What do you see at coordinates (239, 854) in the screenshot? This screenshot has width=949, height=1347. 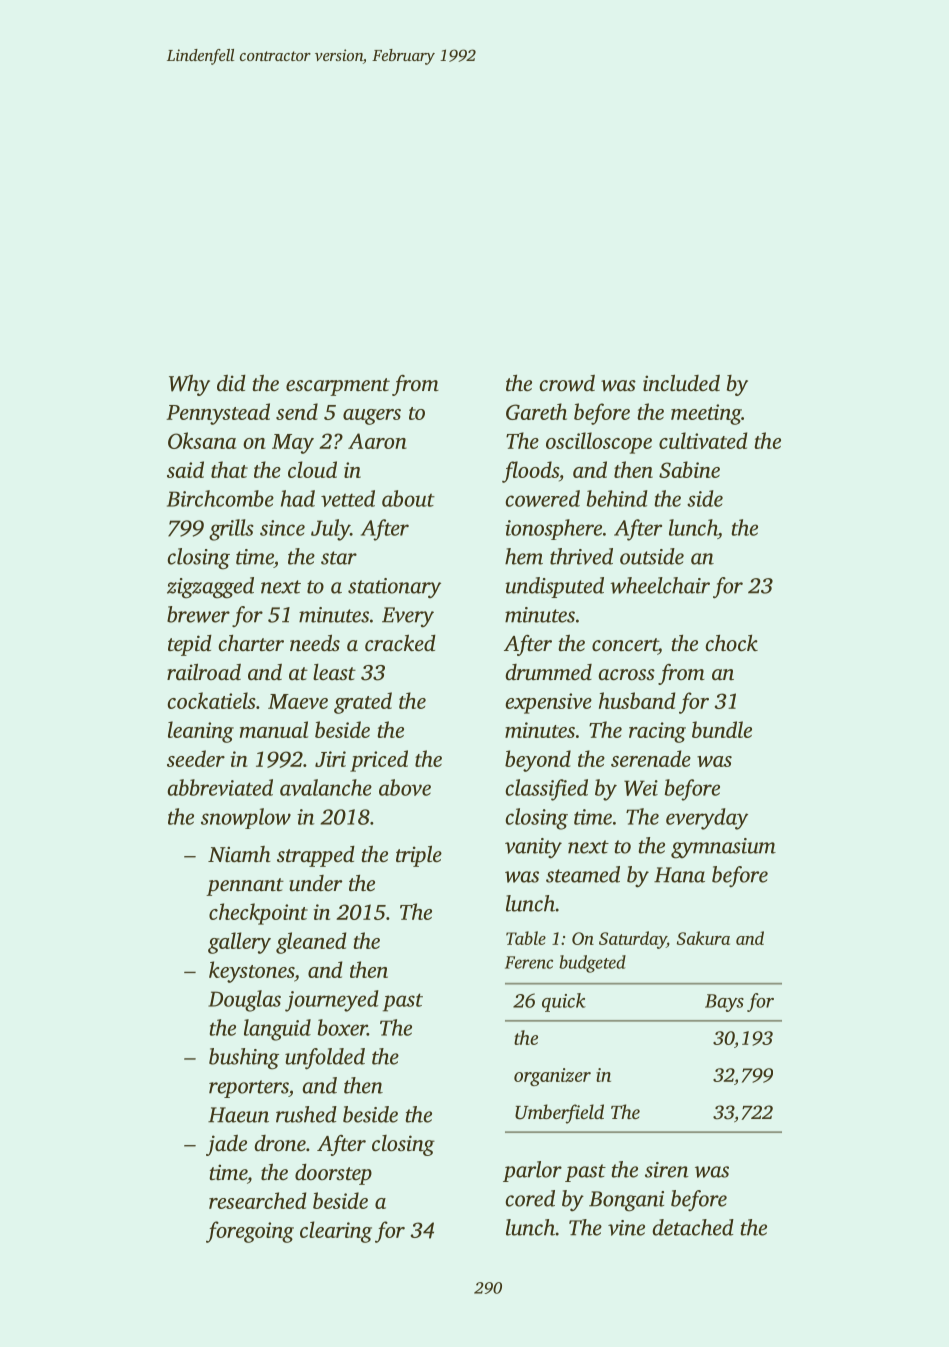 I see `Niamh` at bounding box center [239, 854].
